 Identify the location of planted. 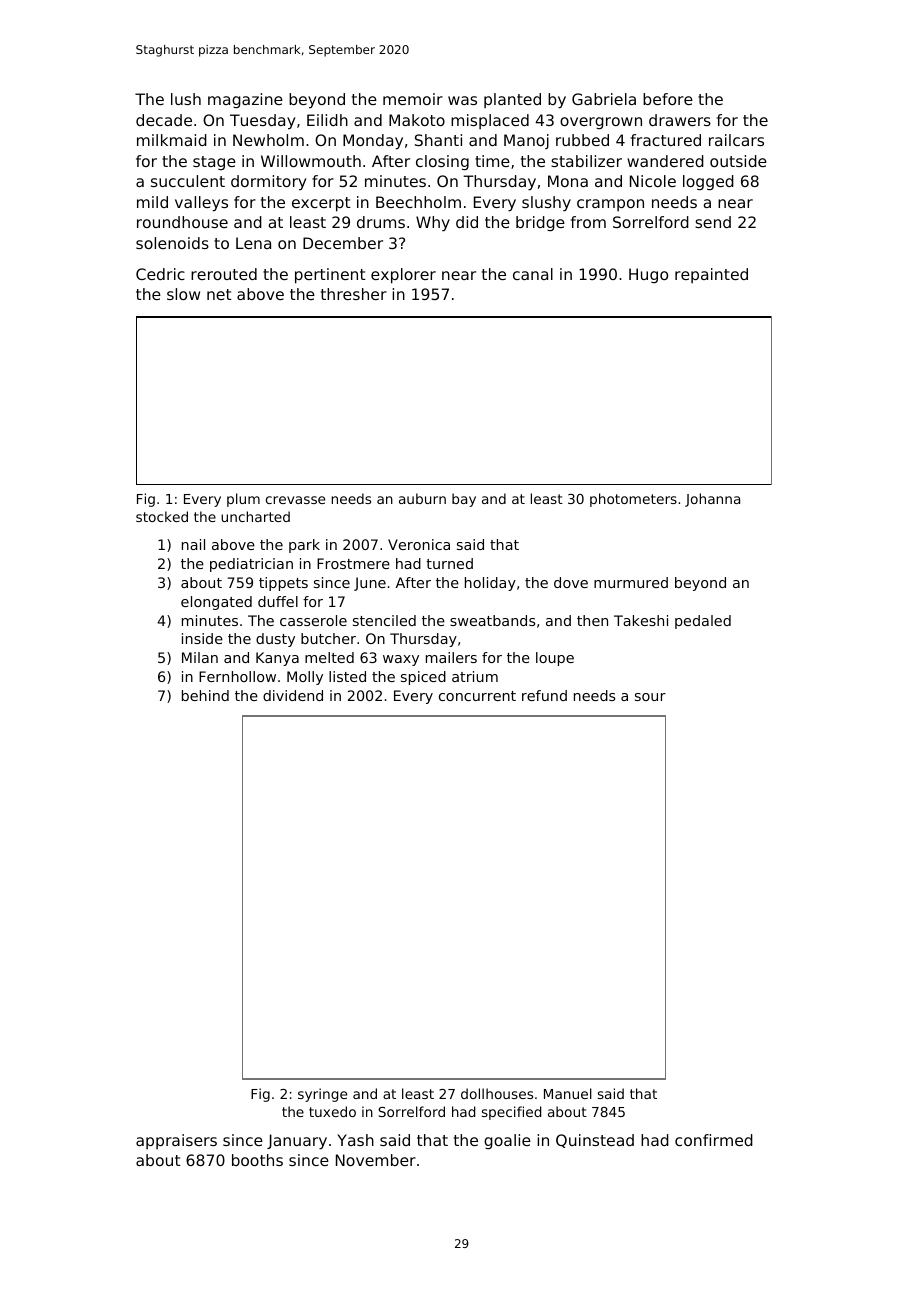
(512, 100).
